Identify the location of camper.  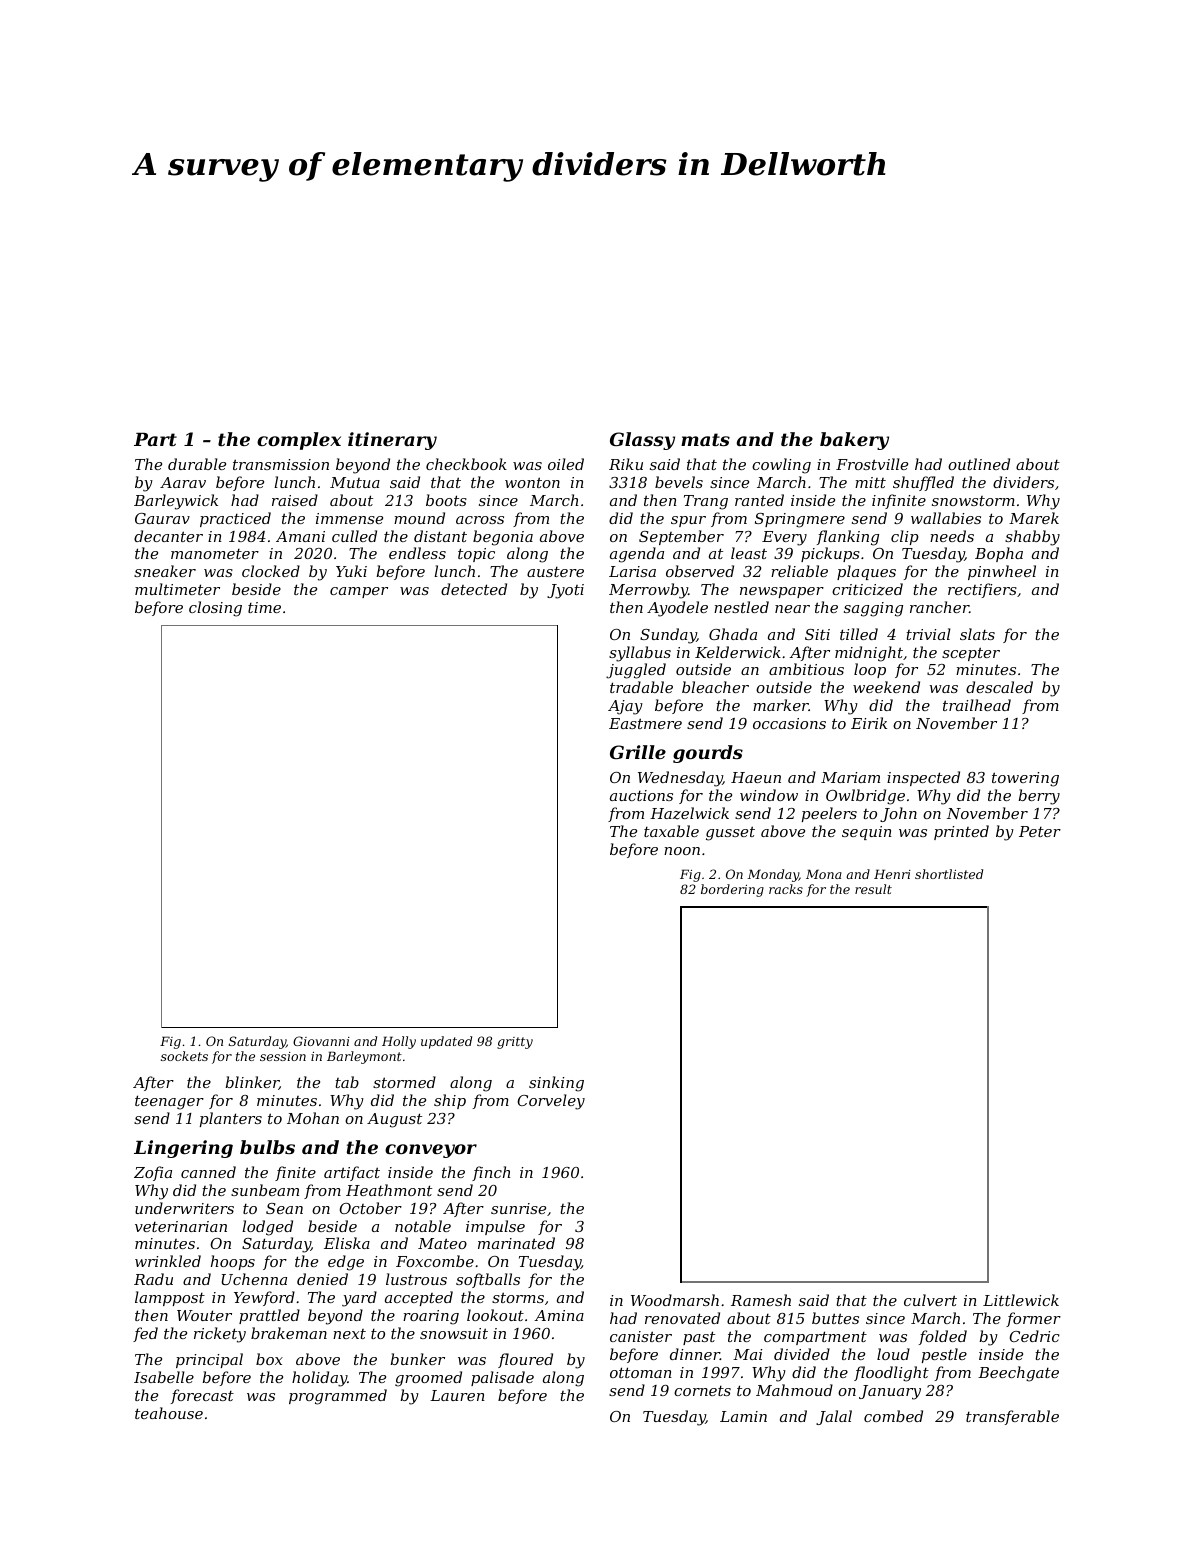
(359, 592).
